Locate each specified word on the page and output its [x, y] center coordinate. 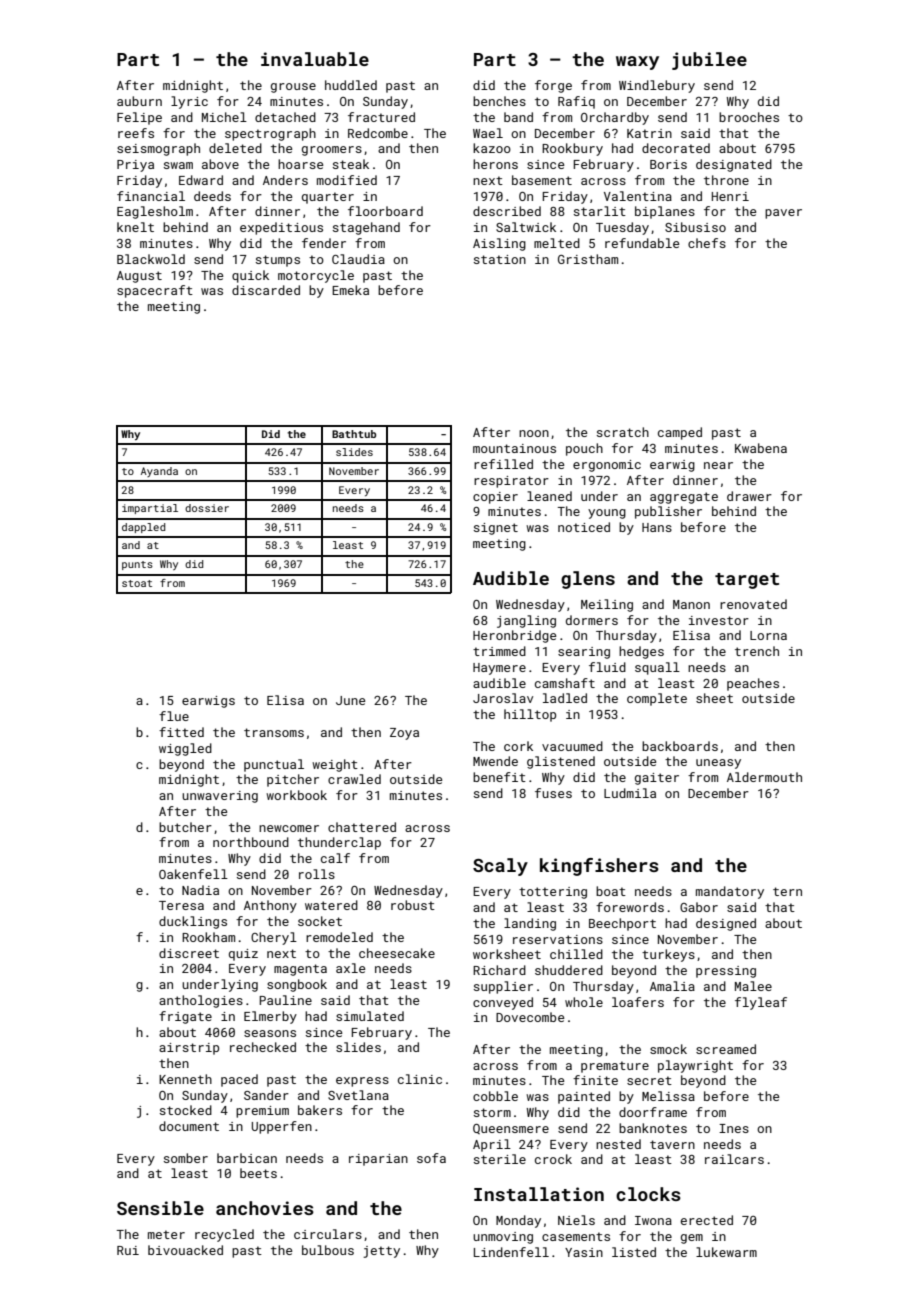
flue [174, 716]
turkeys [668, 955]
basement [542, 180]
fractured [381, 117]
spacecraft [155, 291]
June [350, 700]
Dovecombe [530, 1017]
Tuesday [622, 228]
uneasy [718, 764]
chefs [707, 243]
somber [186, 1158]
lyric [189, 102]
